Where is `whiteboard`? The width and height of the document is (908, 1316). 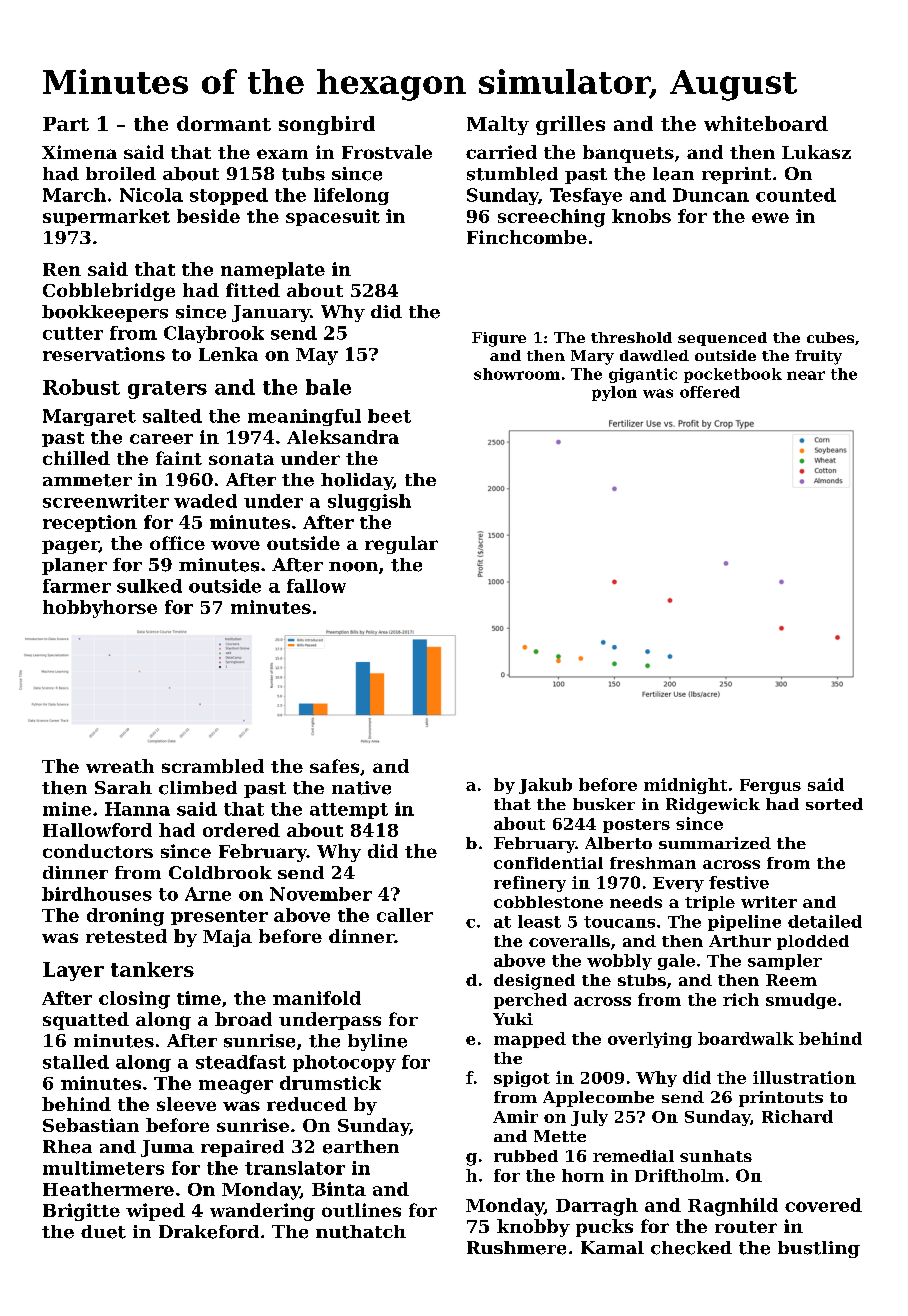 whiteboard is located at coordinates (766, 123).
